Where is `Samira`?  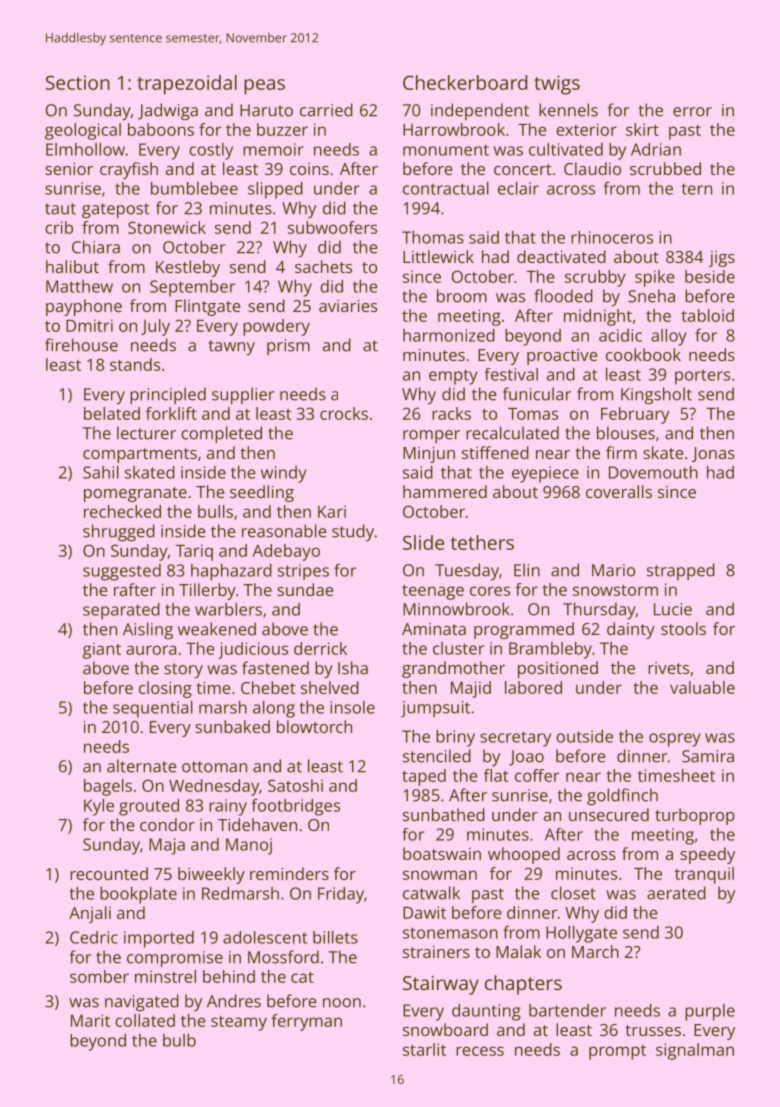
Samira is located at coordinates (708, 756).
